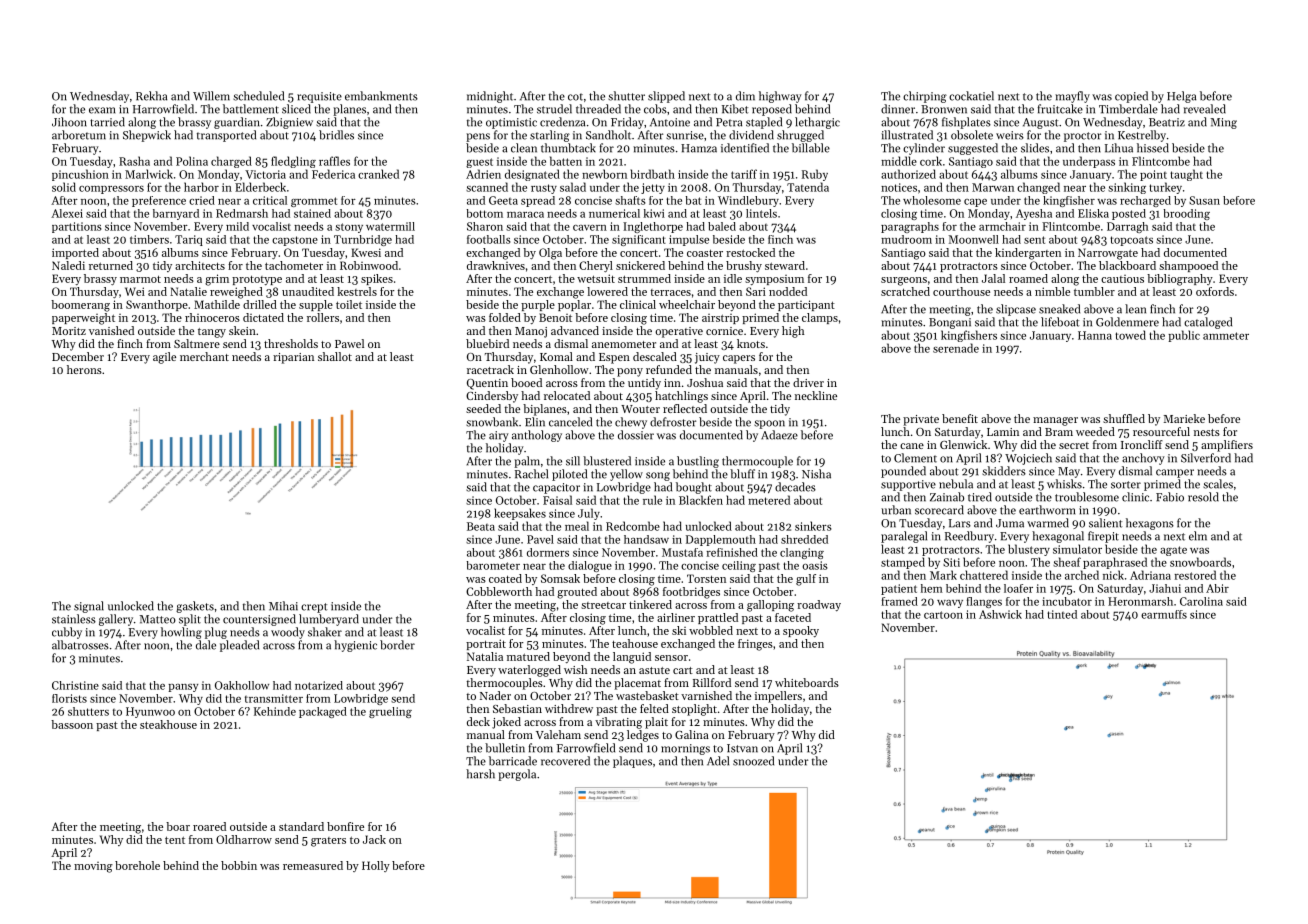 This page has height=924, width=1308. Describe the element at coordinates (1153, 148) in the page. I see `hissed` at that location.
